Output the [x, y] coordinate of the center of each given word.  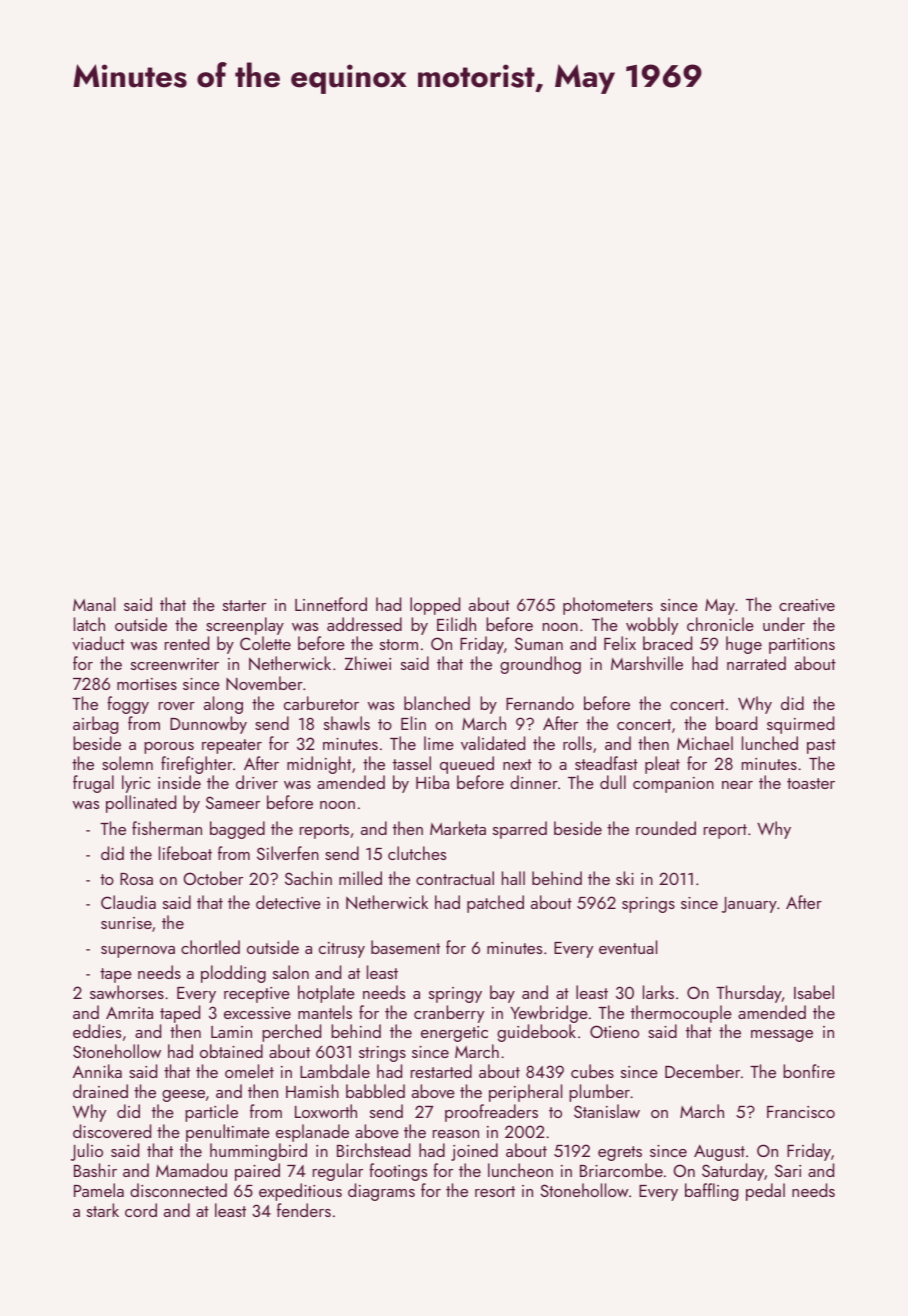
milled [360, 878]
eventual [628, 947]
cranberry [449, 1014]
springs [648, 905]
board [736, 723]
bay [502, 994]
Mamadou [191, 1170]
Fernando [540, 703]
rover [177, 706]
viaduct [98, 643]
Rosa [136, 879]
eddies [97, 1031]
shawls [347, 723]
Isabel [814, 992]
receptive [257, 995]
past [821, 746]
